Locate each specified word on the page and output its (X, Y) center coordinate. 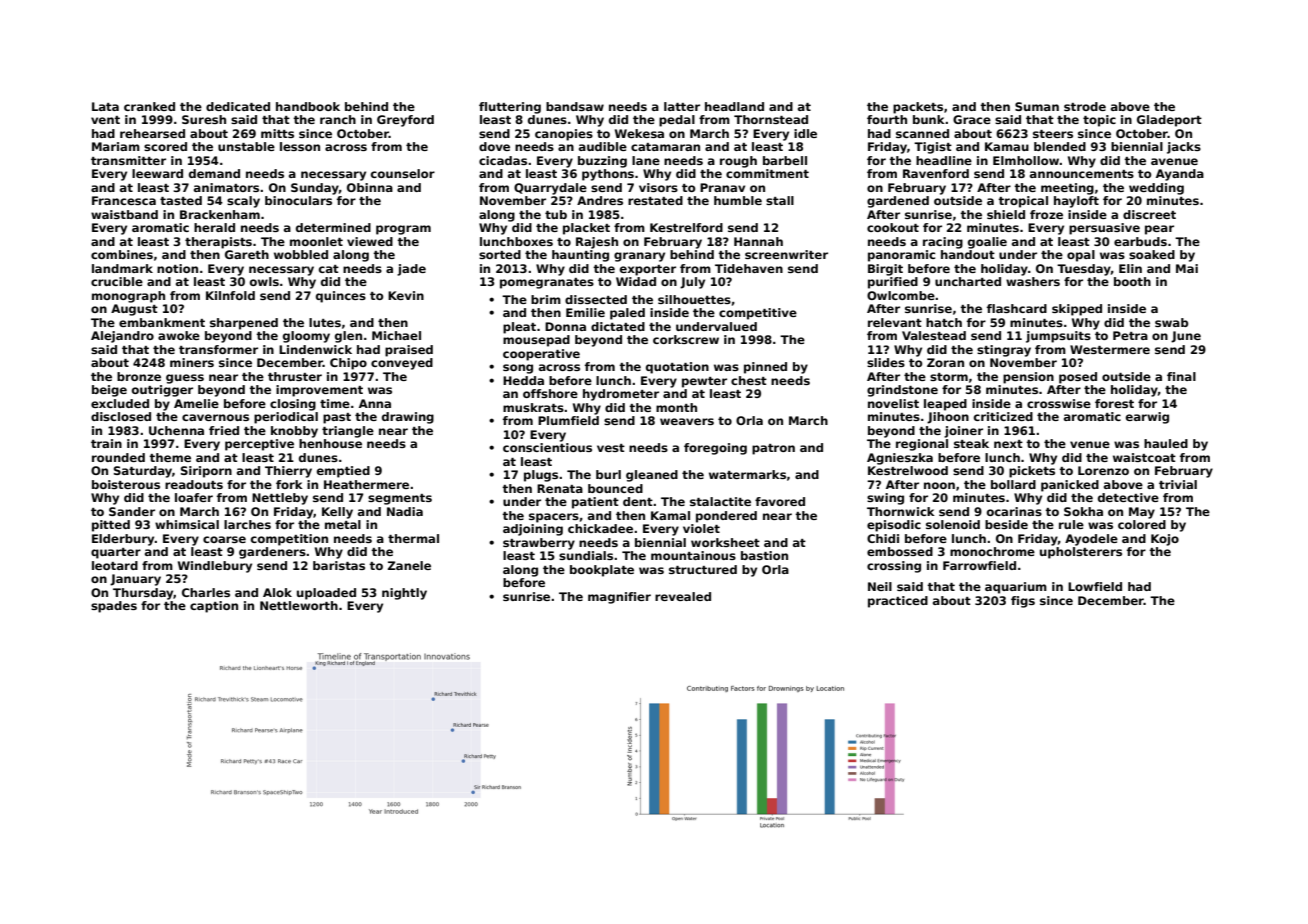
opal (1081, 256)
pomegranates (547, 283)
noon (939, 485)
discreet (1149, 214)
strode (1085, 106)
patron (773, 449)
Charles (206, 592)
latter (682, 106)
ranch (338, 119)
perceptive (259, 445)
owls (264, 281)
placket (586, 229)
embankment (162, 322)
